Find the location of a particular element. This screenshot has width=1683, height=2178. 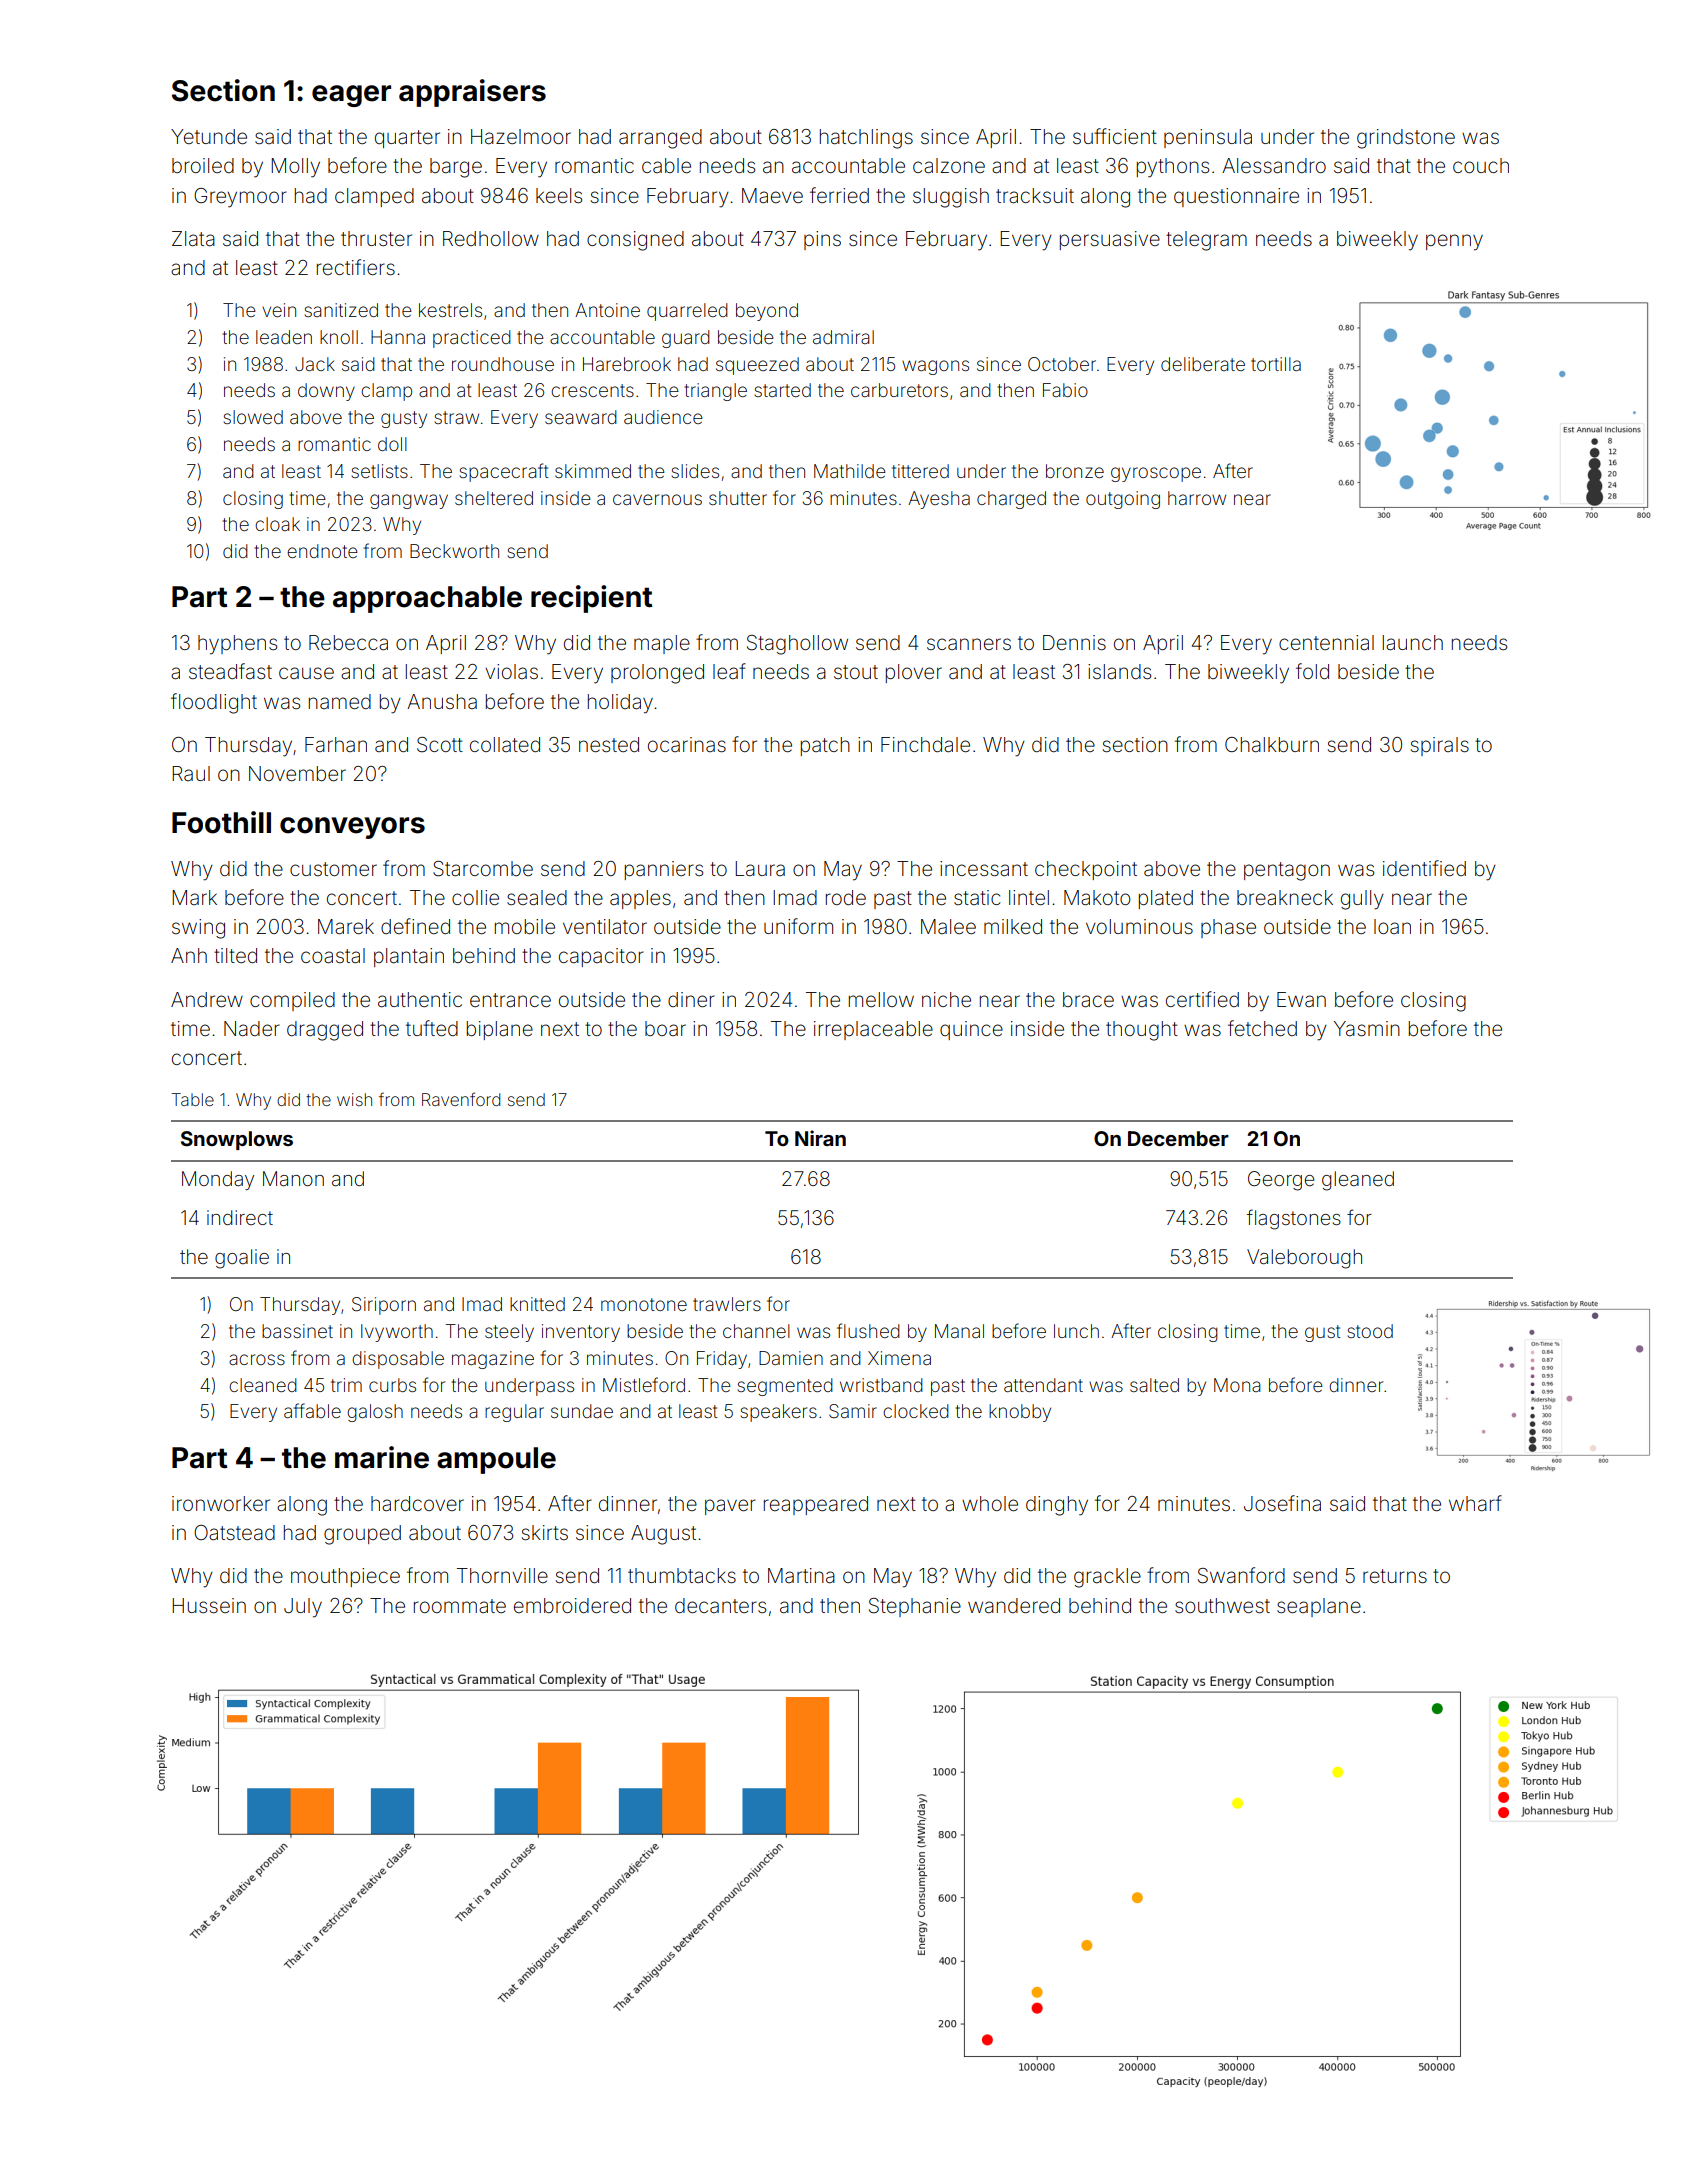

goalie is located at coordinates (242, 1259).
